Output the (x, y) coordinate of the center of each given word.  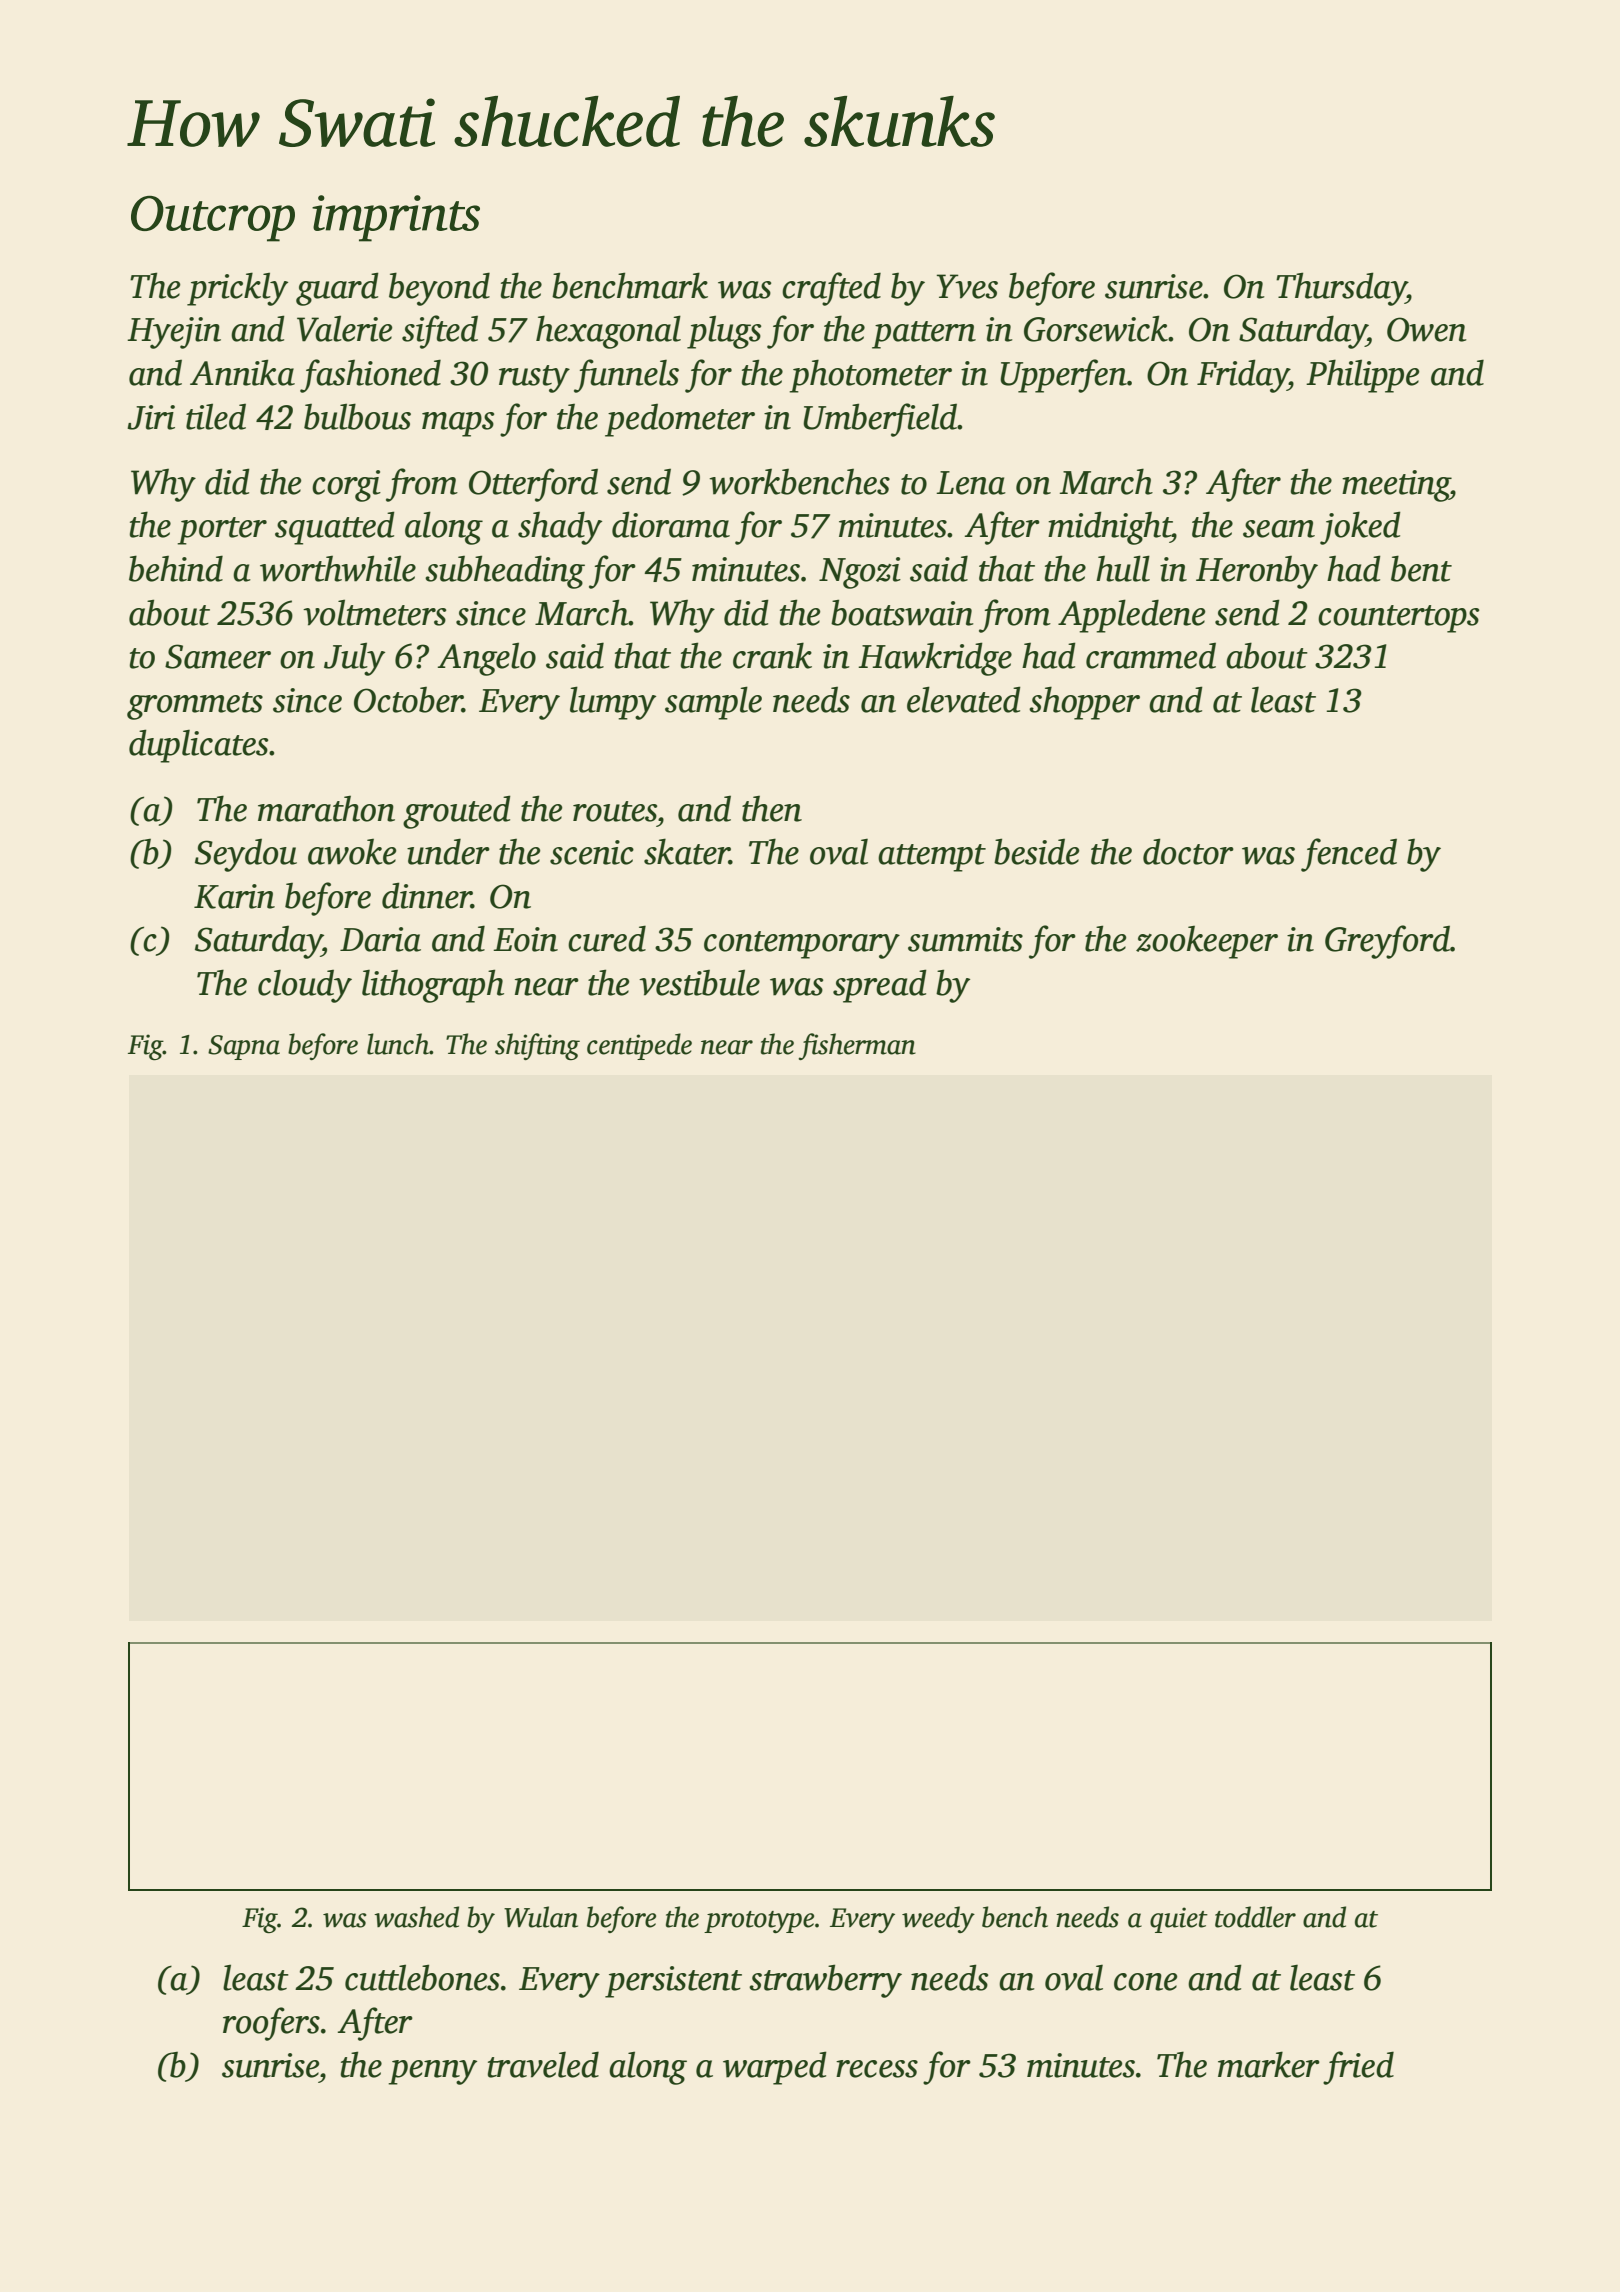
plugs (724, 332)
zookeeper (1207, 942)
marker (1269, 2064)
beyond (439, 289)
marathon (326, 809)
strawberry (825, 1981)
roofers (271, 2024)
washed (416, 1917)
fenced (1349, 855)
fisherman (857, 1046)
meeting (1396, 486)
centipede (639, 1046)
